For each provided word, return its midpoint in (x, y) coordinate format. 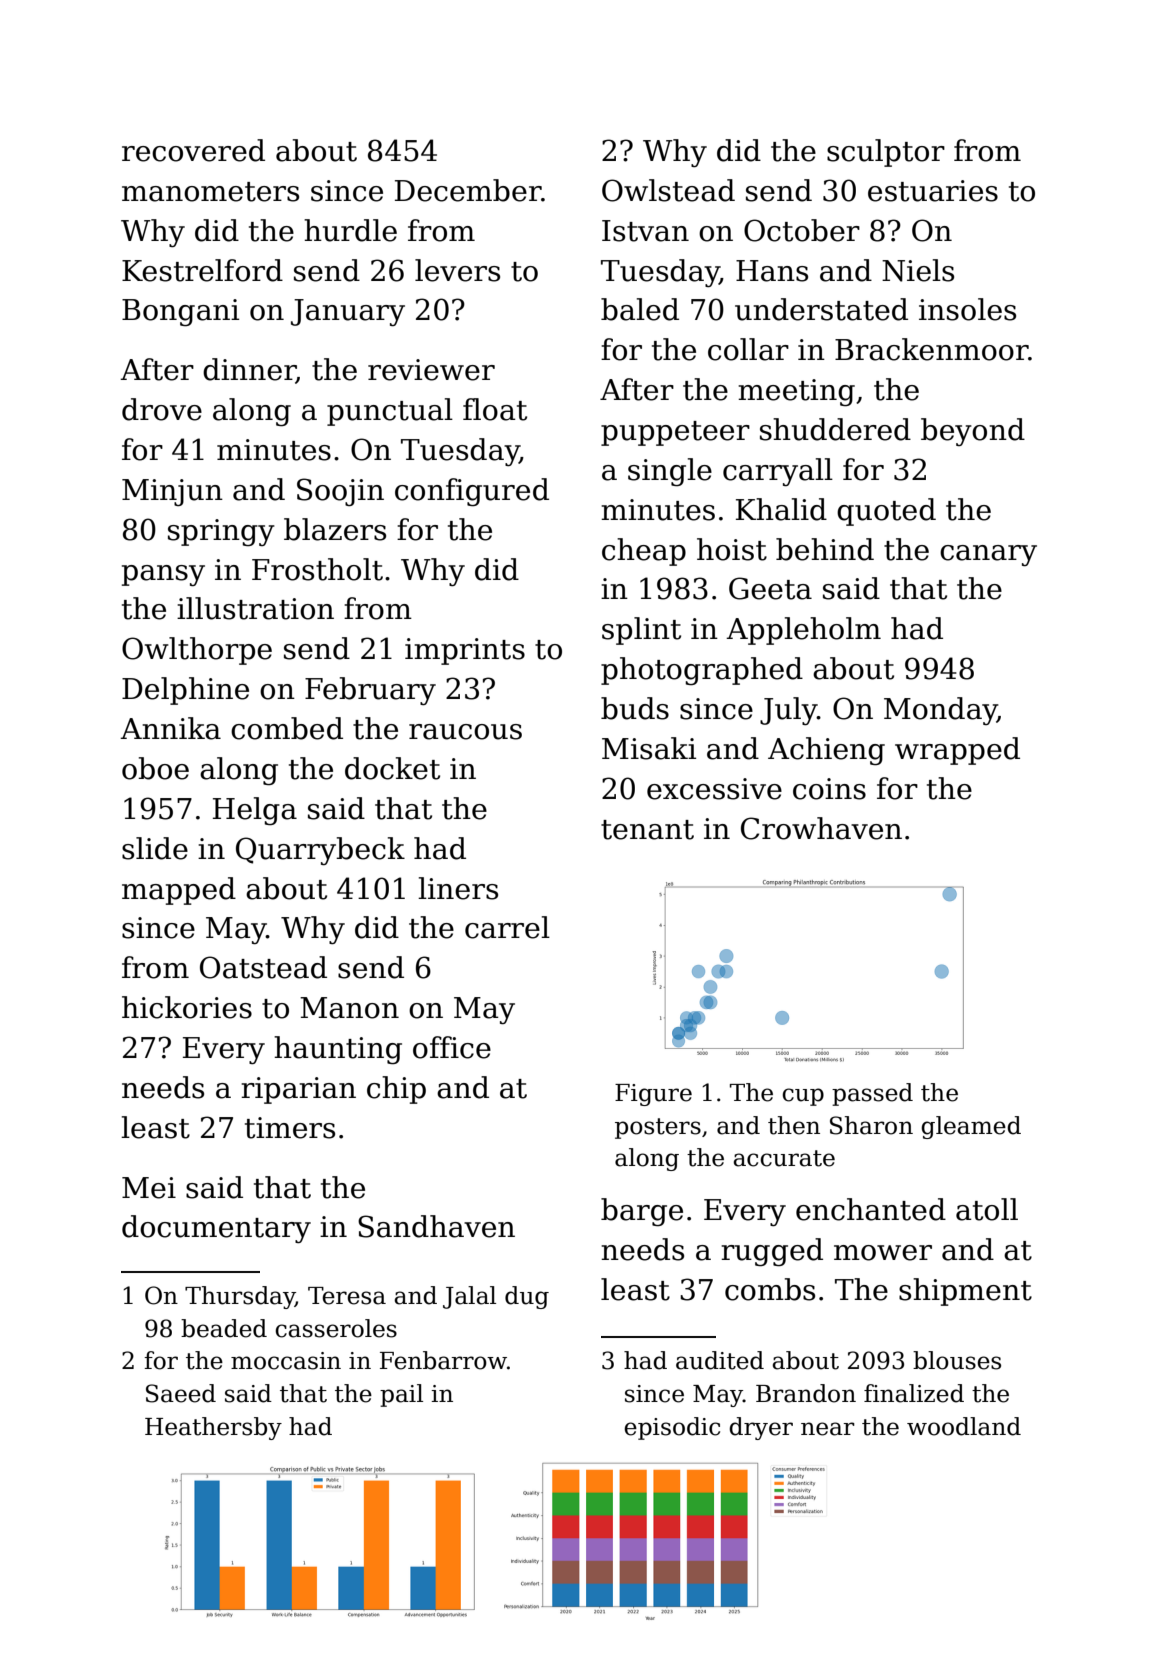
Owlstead (668, 190)
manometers (210, 192)
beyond (973, 432)
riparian (298, 1090)
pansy (163, 575)
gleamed (971, 1127)
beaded (224, 1328)
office (452, 1047)
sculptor (886, 153)
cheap (644, 552)
